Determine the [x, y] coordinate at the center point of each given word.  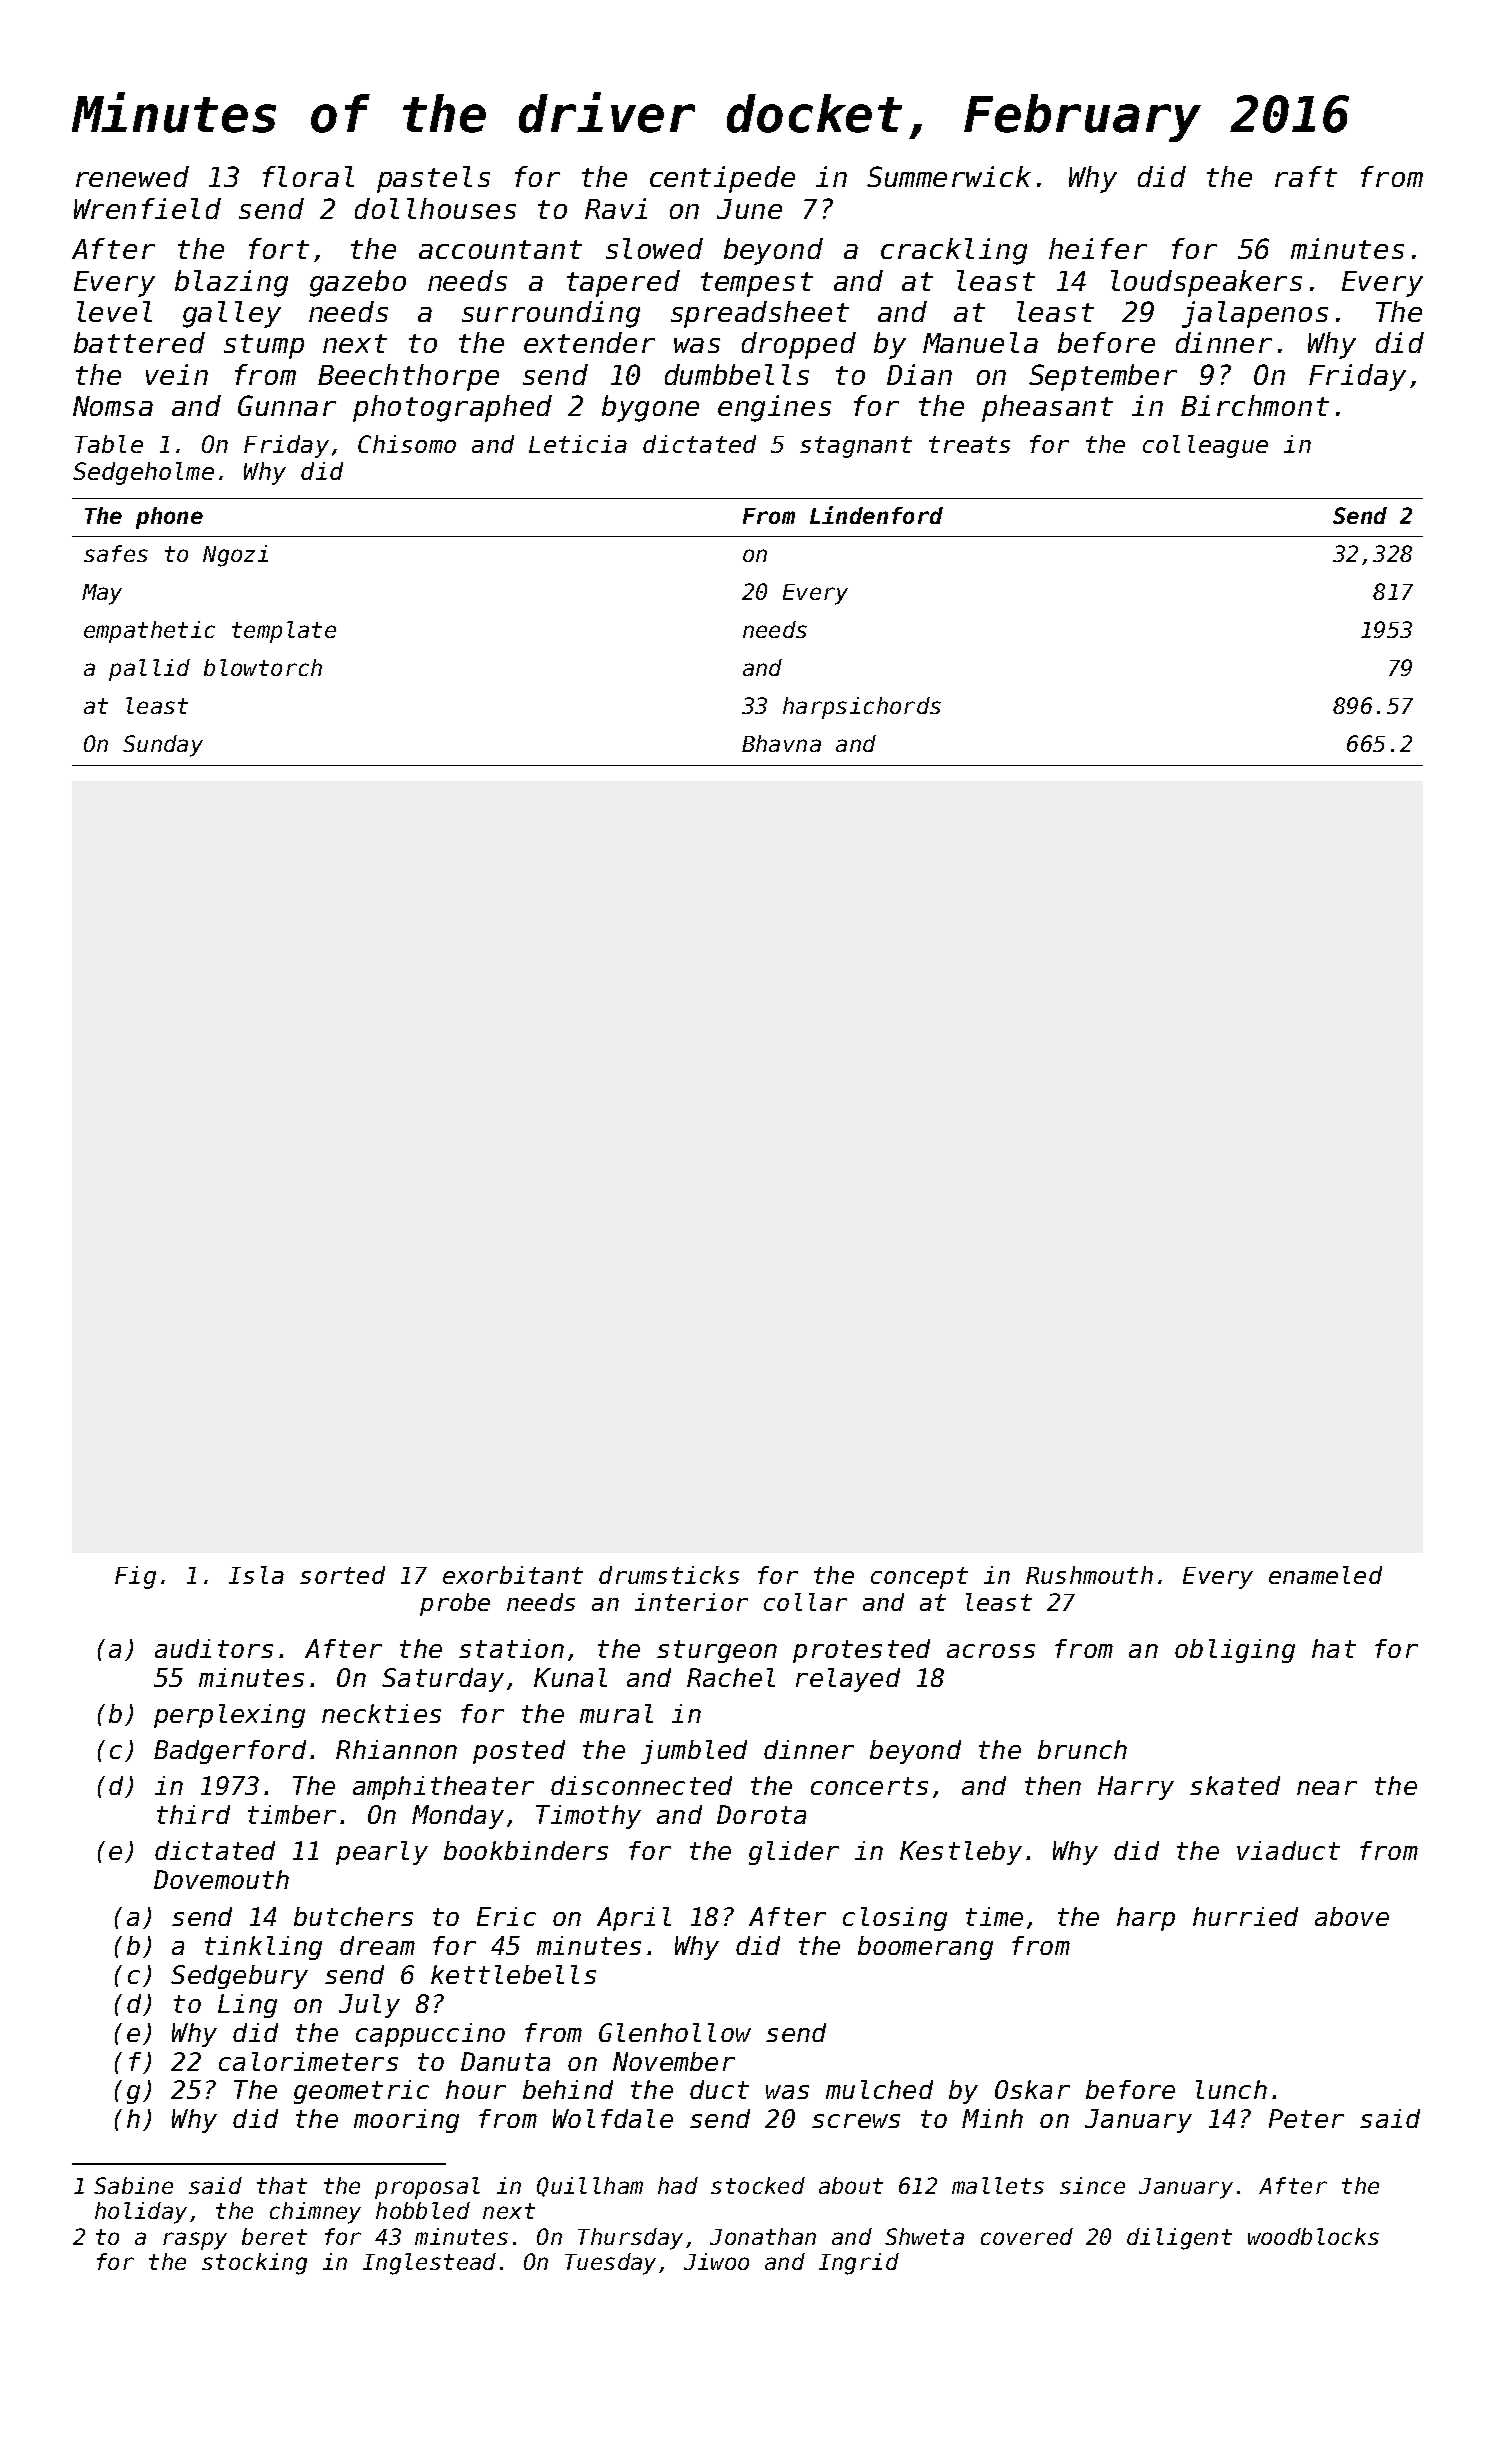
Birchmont [1255, 405]
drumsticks [669, 1575]
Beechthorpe [408, 377]
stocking [254, 2264]
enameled [1325, 1575]
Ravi [616, 208]
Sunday [163, 746]
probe [455, 1604]
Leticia [578, 444]
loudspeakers [1206, 283]
